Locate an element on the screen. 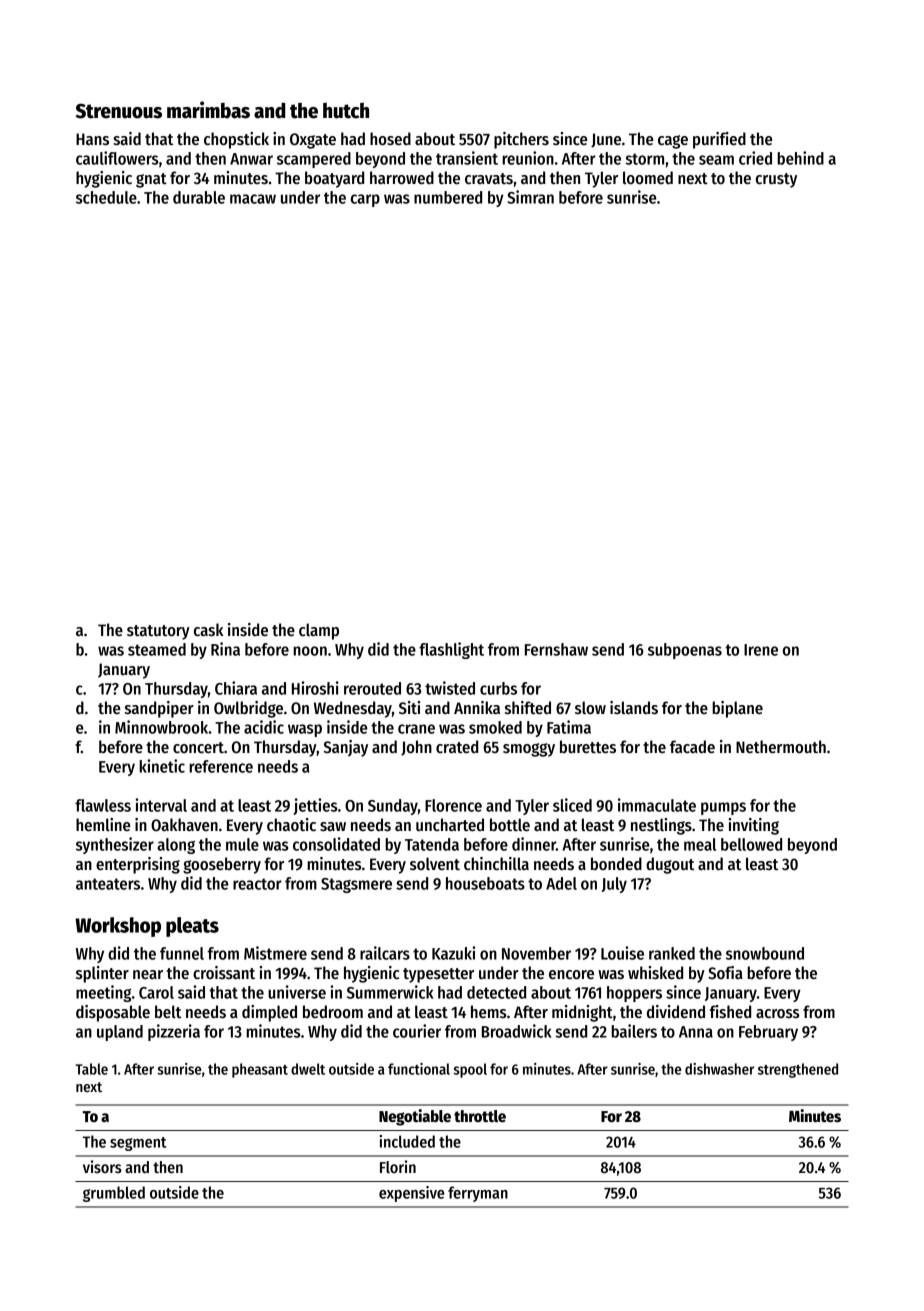  cage is located at coordinates (673, 142).
